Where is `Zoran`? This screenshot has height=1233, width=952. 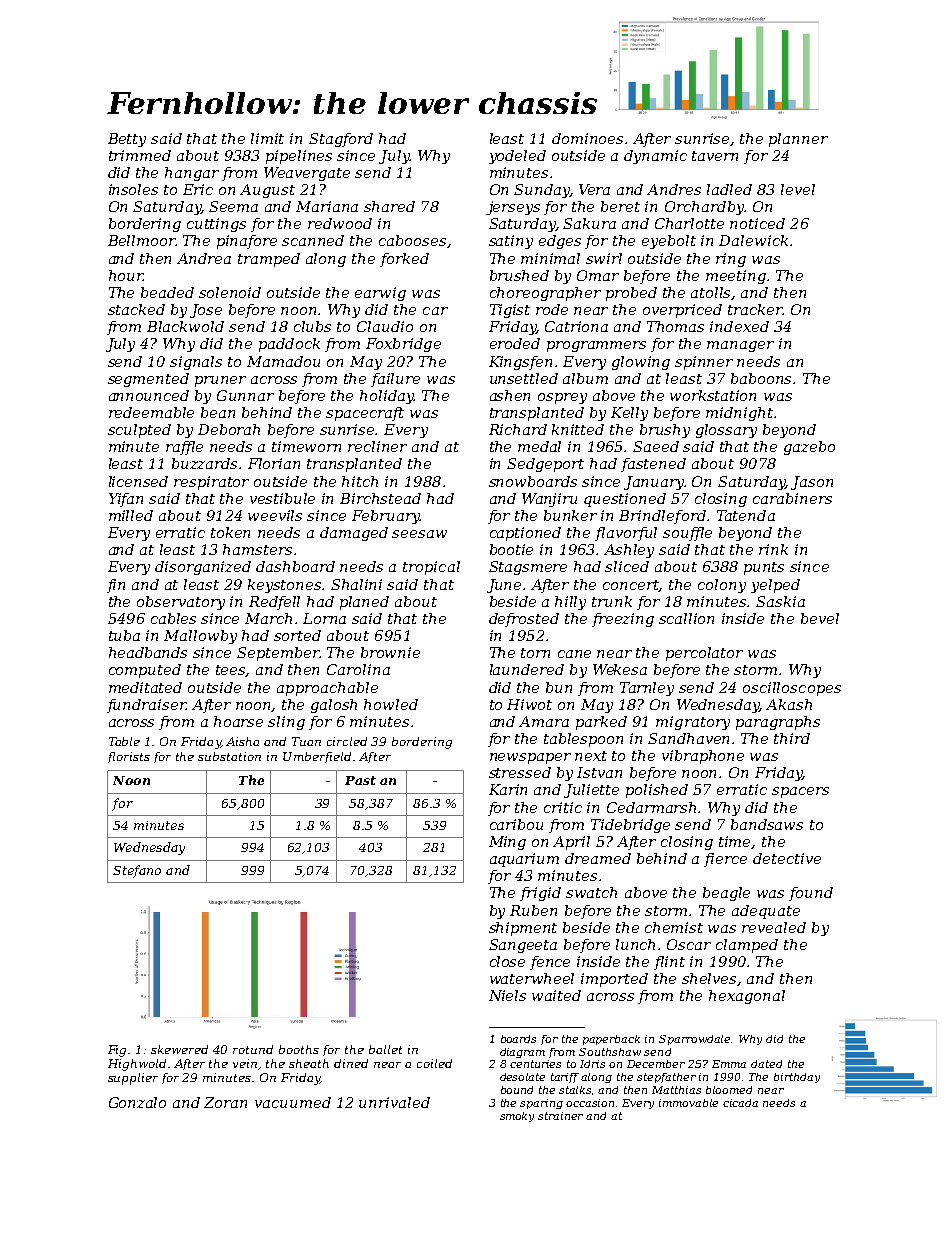
Zoran is located at coordinates (225, 1102).
